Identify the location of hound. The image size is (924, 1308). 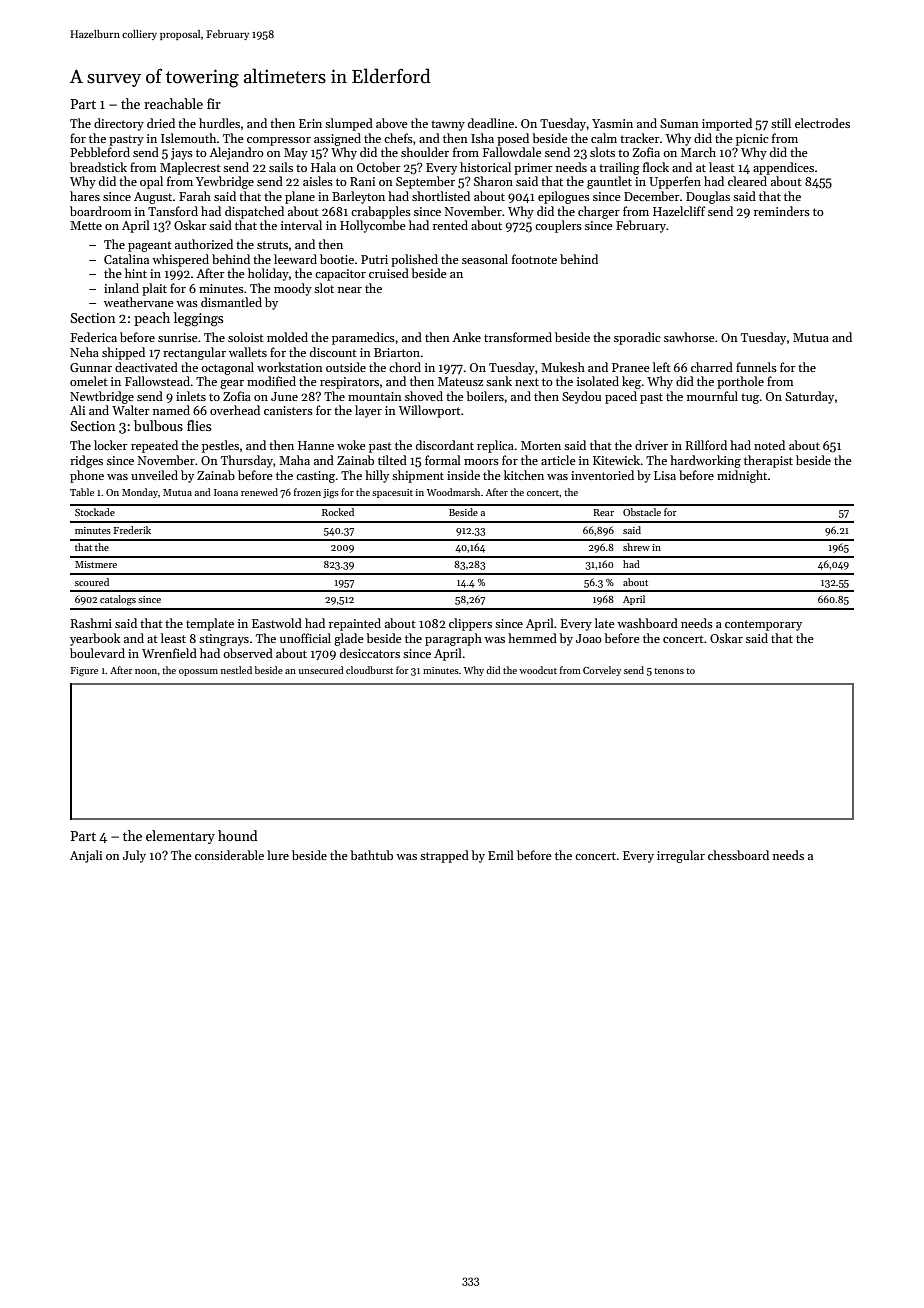
(237, 835).
